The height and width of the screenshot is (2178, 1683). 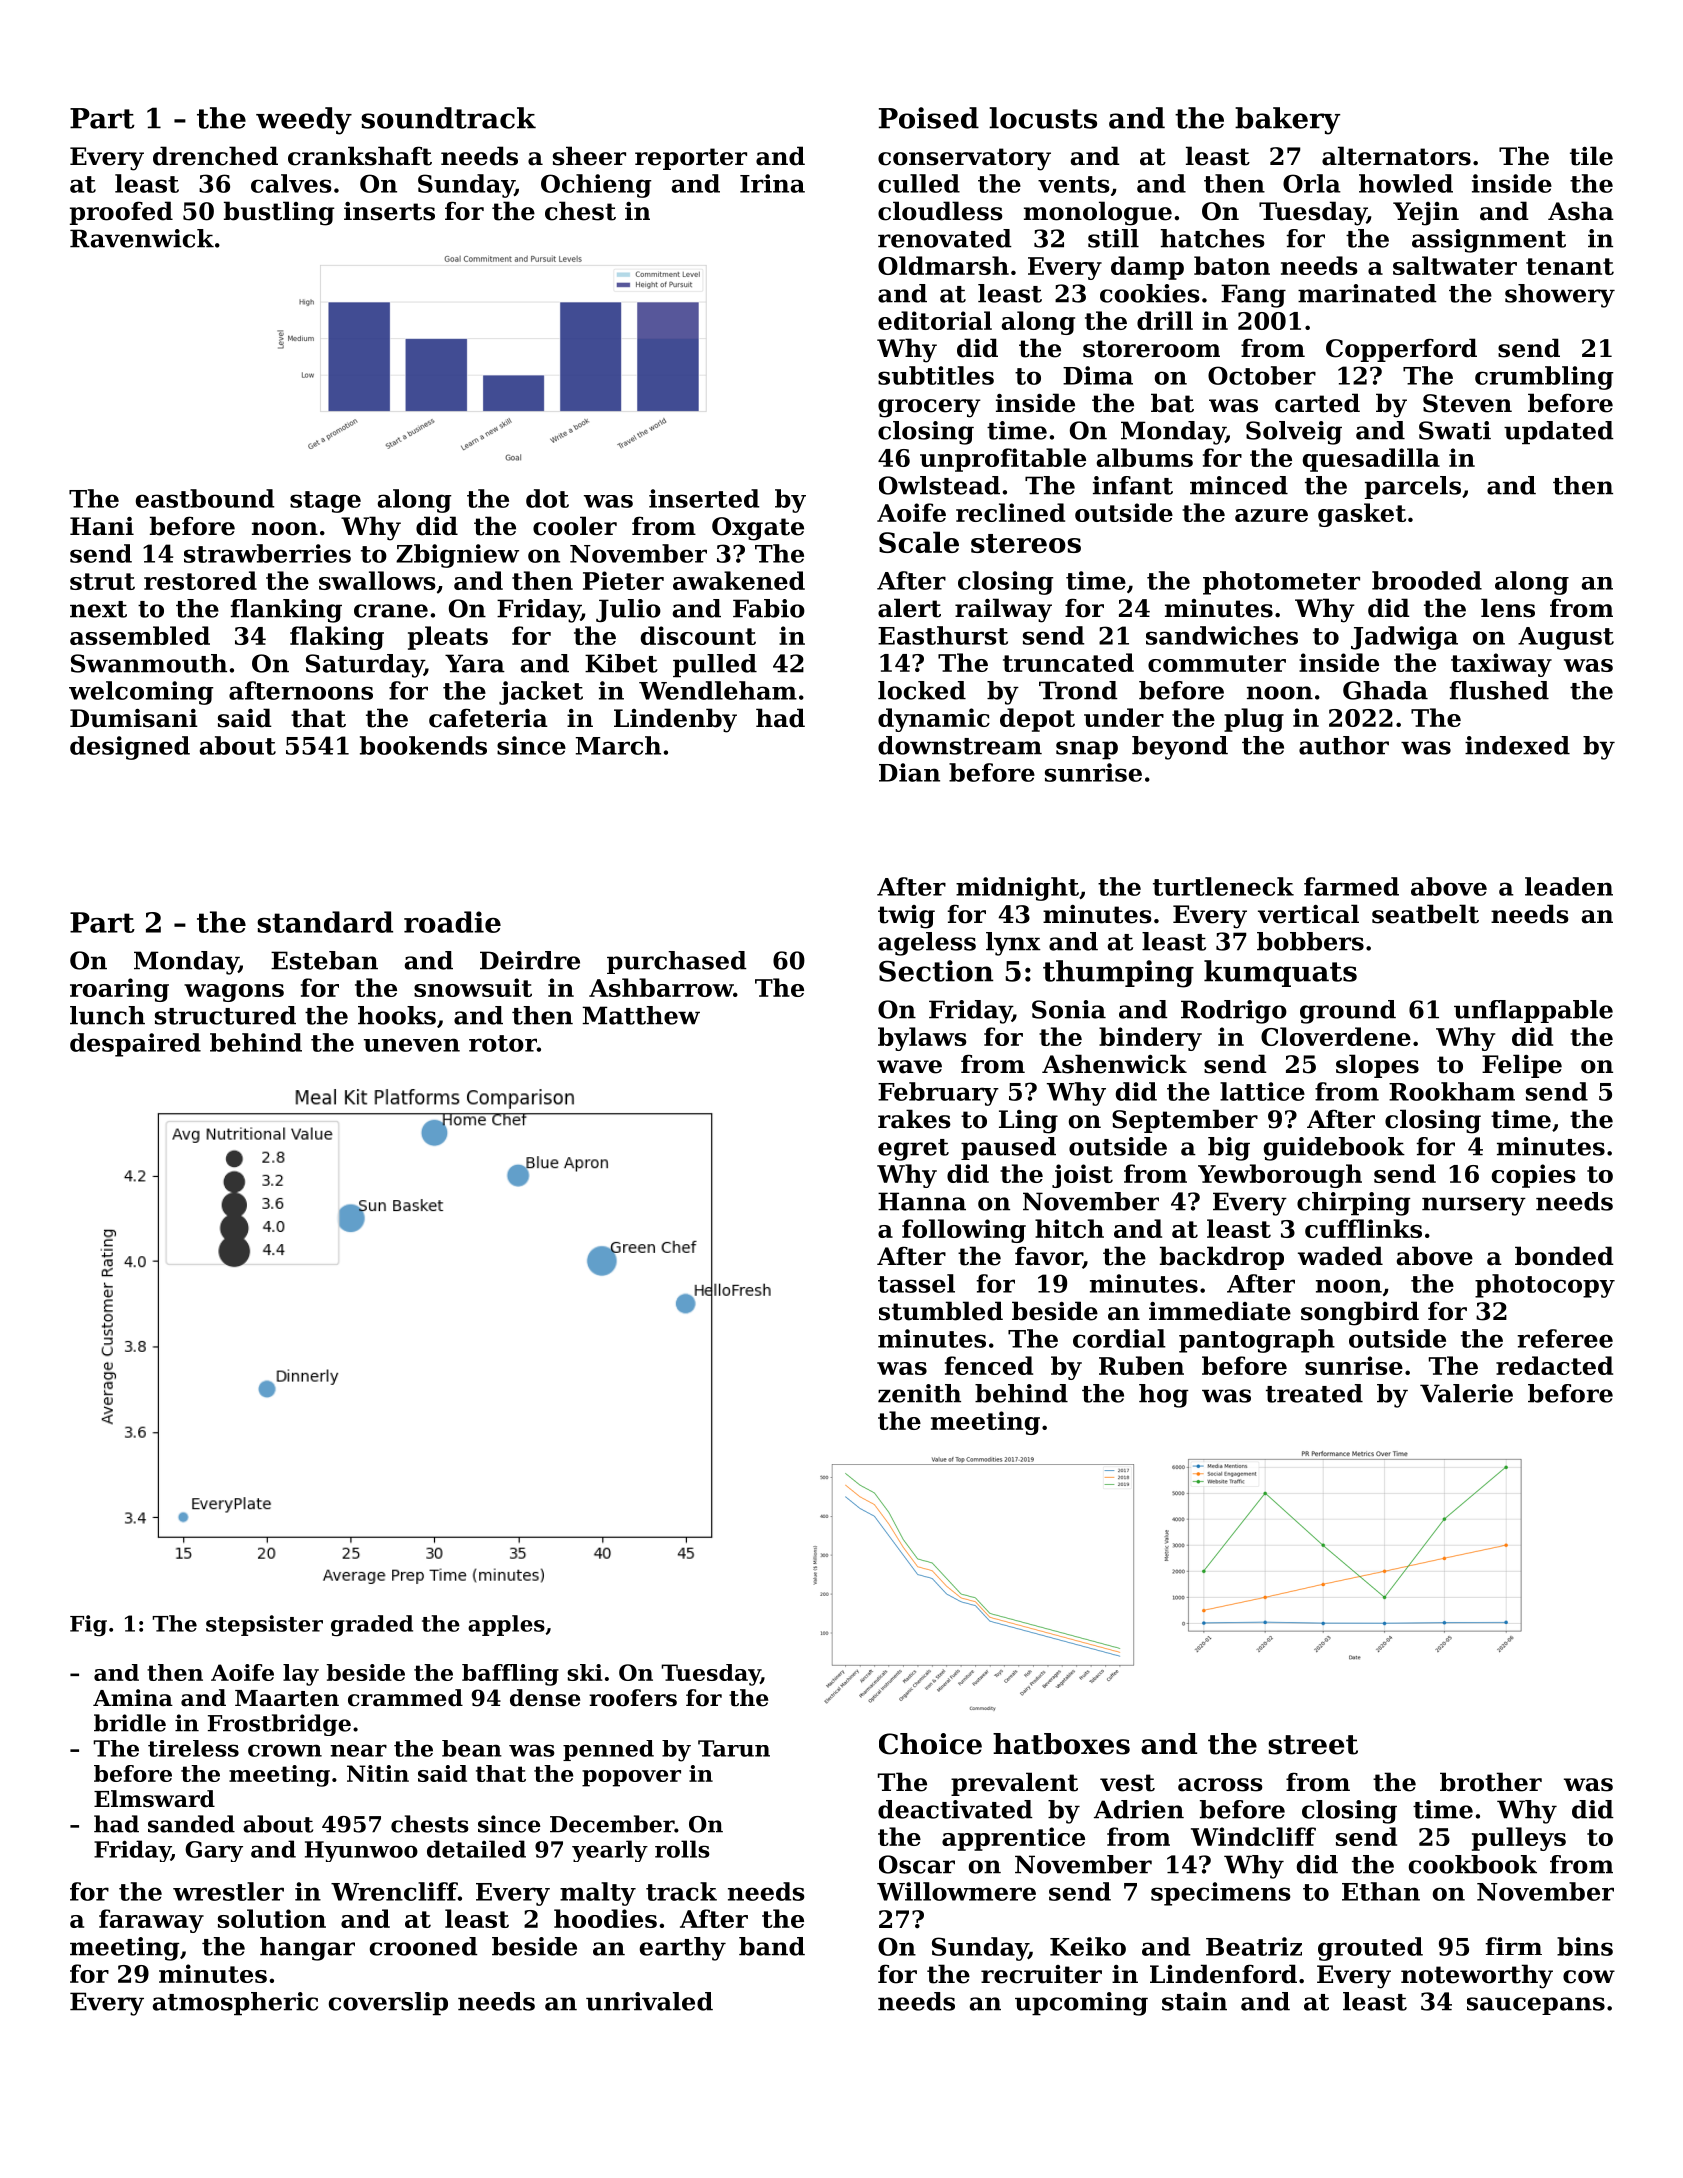 I want to click on Oscar, so click(x=917, y=1864).
